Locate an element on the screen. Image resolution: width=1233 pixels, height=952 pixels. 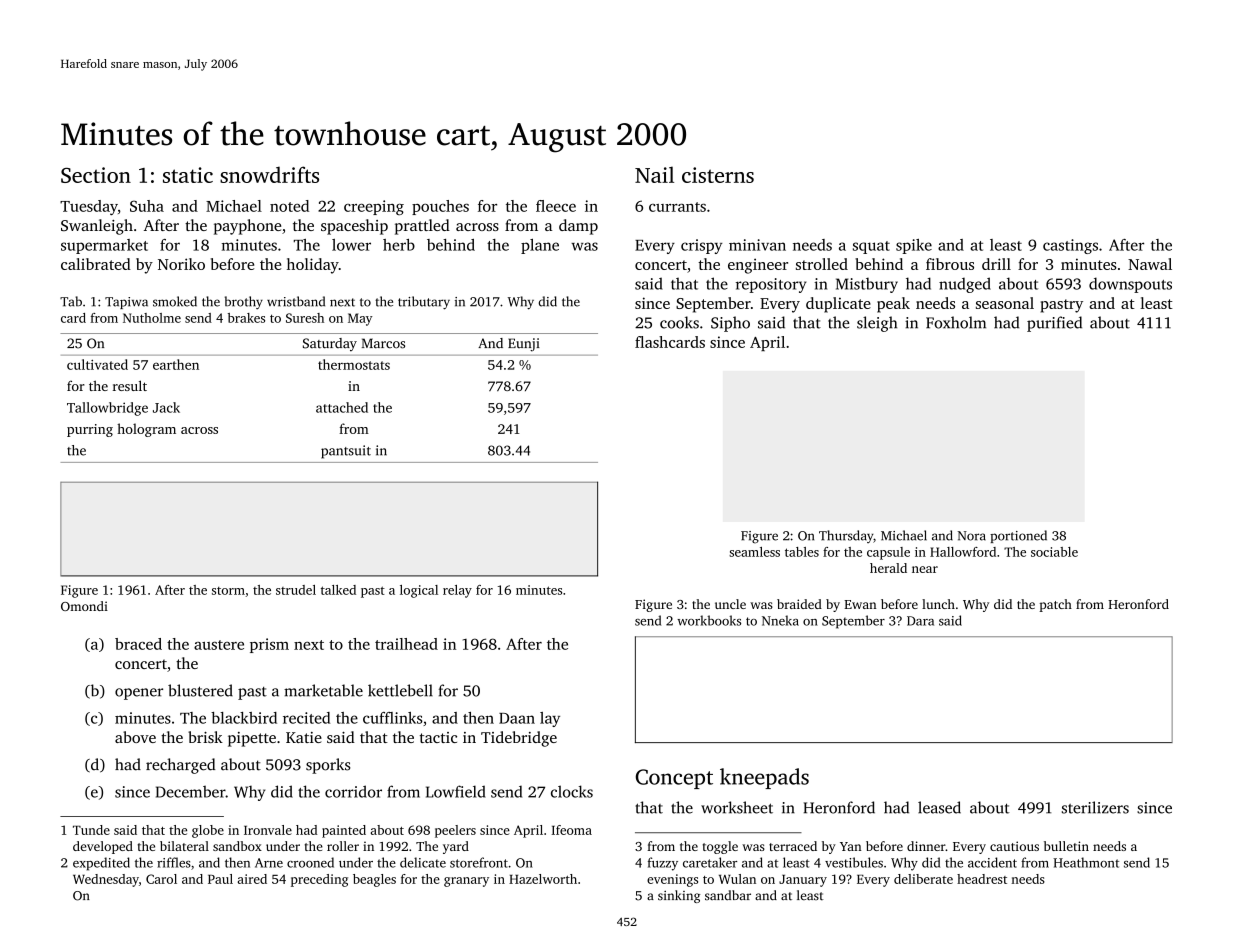
Eunji is located at coordinates (524, 345).
